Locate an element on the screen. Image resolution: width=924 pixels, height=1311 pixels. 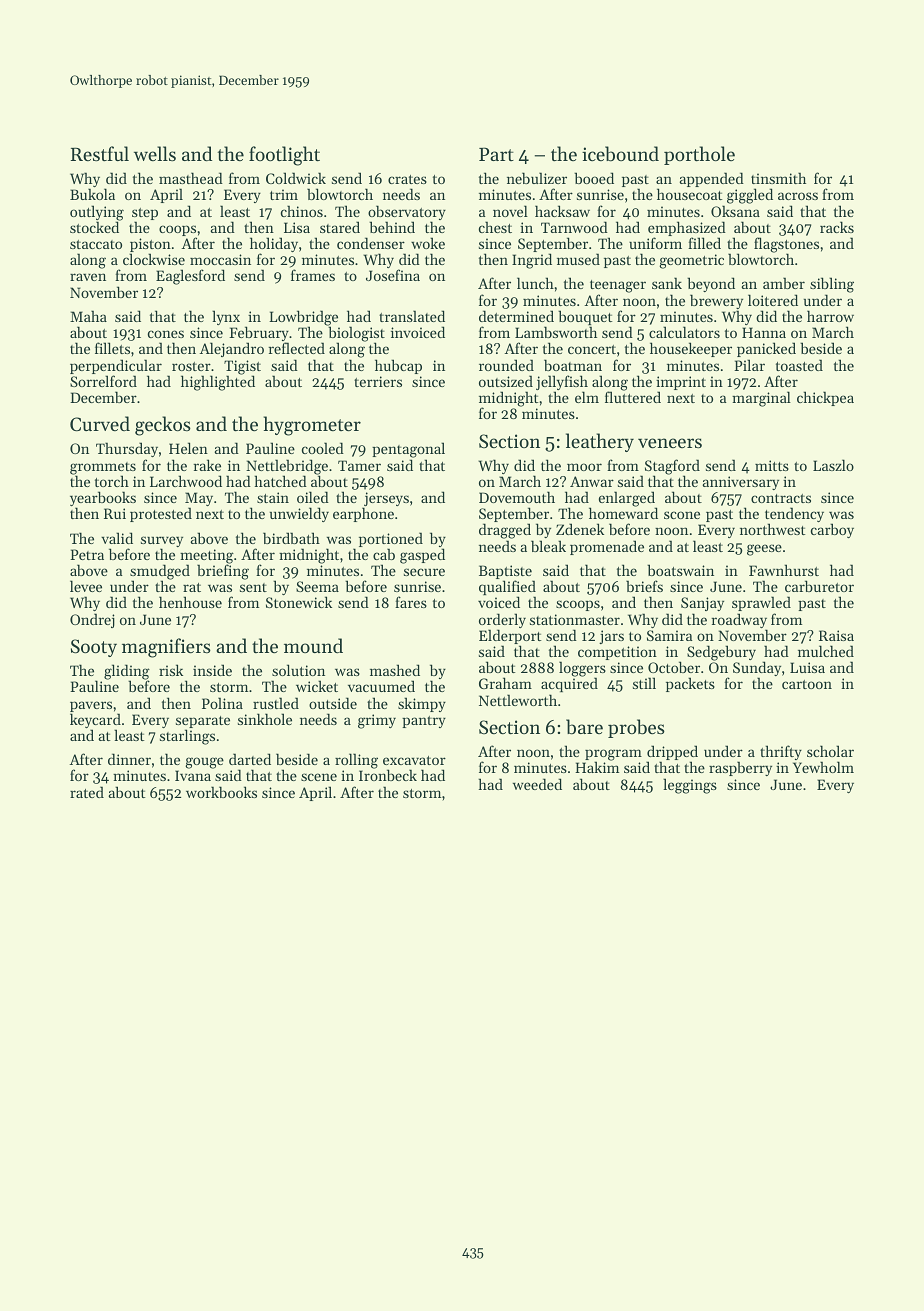
Larchwood is located at coordinates (186, 481).
